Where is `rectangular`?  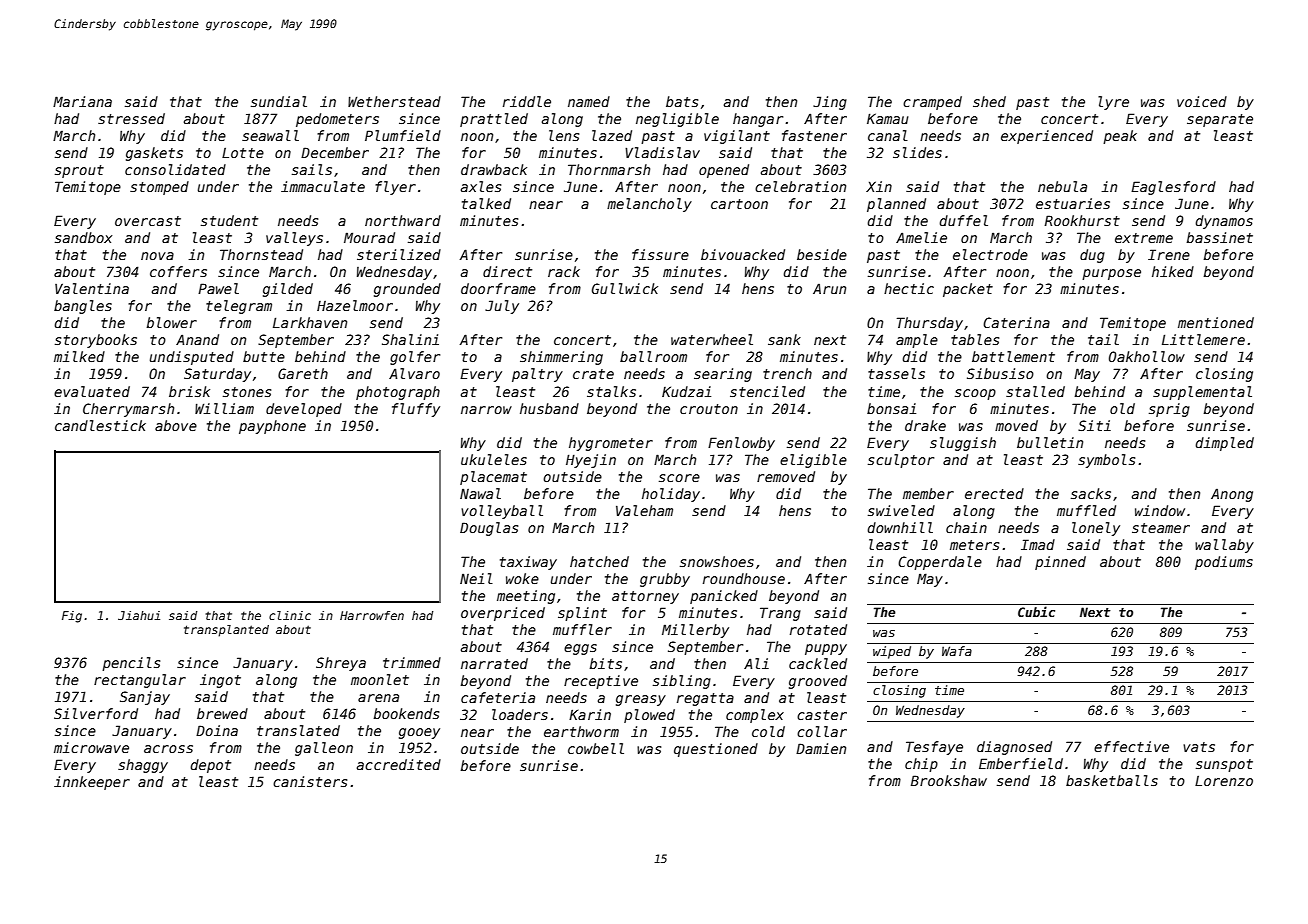 rectangular is located at coordinates (140, 681).
